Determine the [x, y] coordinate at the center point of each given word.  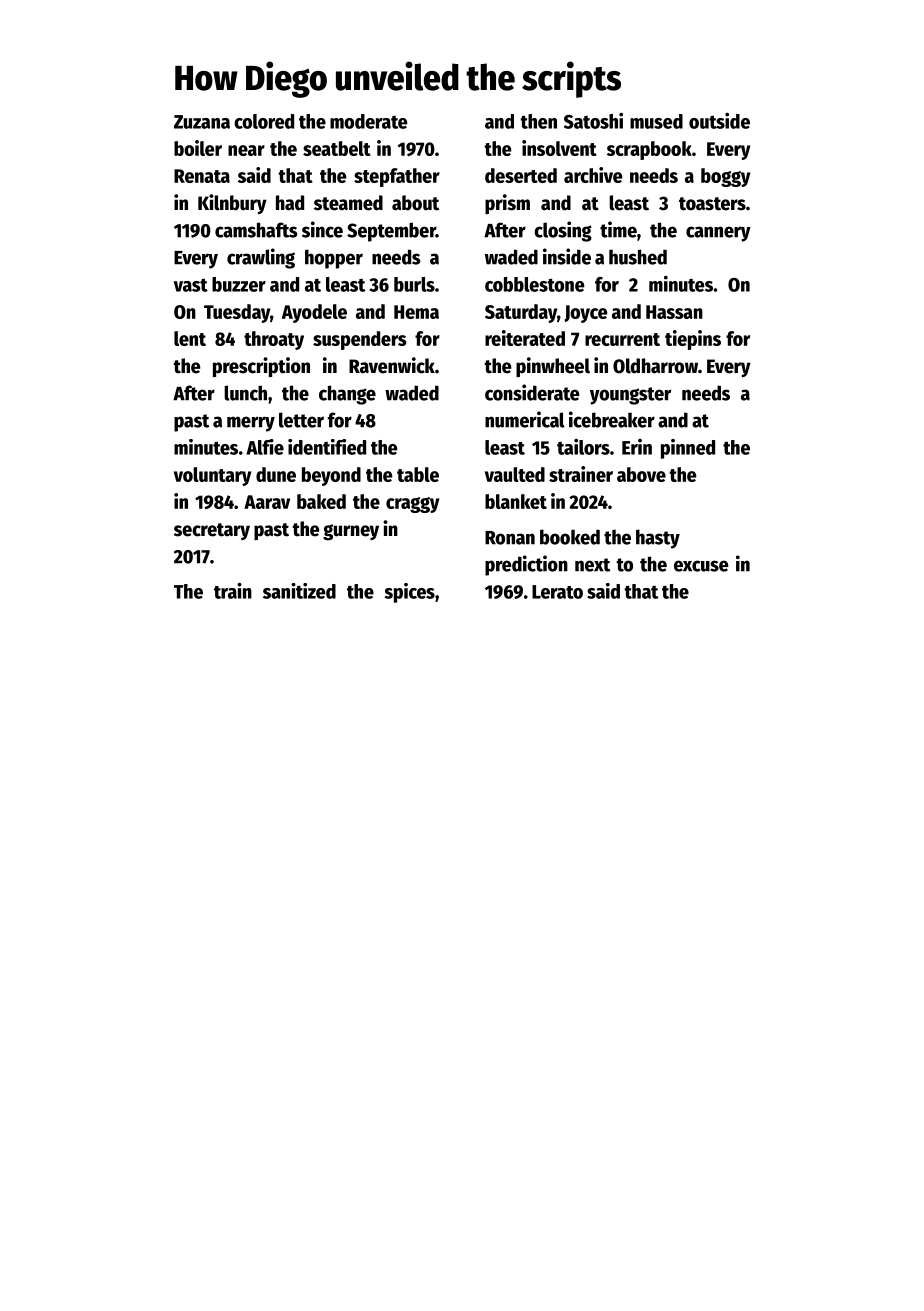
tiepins [693, 340]
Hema [416, 312]
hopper [334, 259]
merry [251, 424]
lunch [245, 393]
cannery [718, 234]
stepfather [397, 177]
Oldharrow [655, 366]
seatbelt [337, 148]
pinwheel [553, 367]
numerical [525, 419]
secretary [212, 531]
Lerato [557, 592]
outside [719, 121]
